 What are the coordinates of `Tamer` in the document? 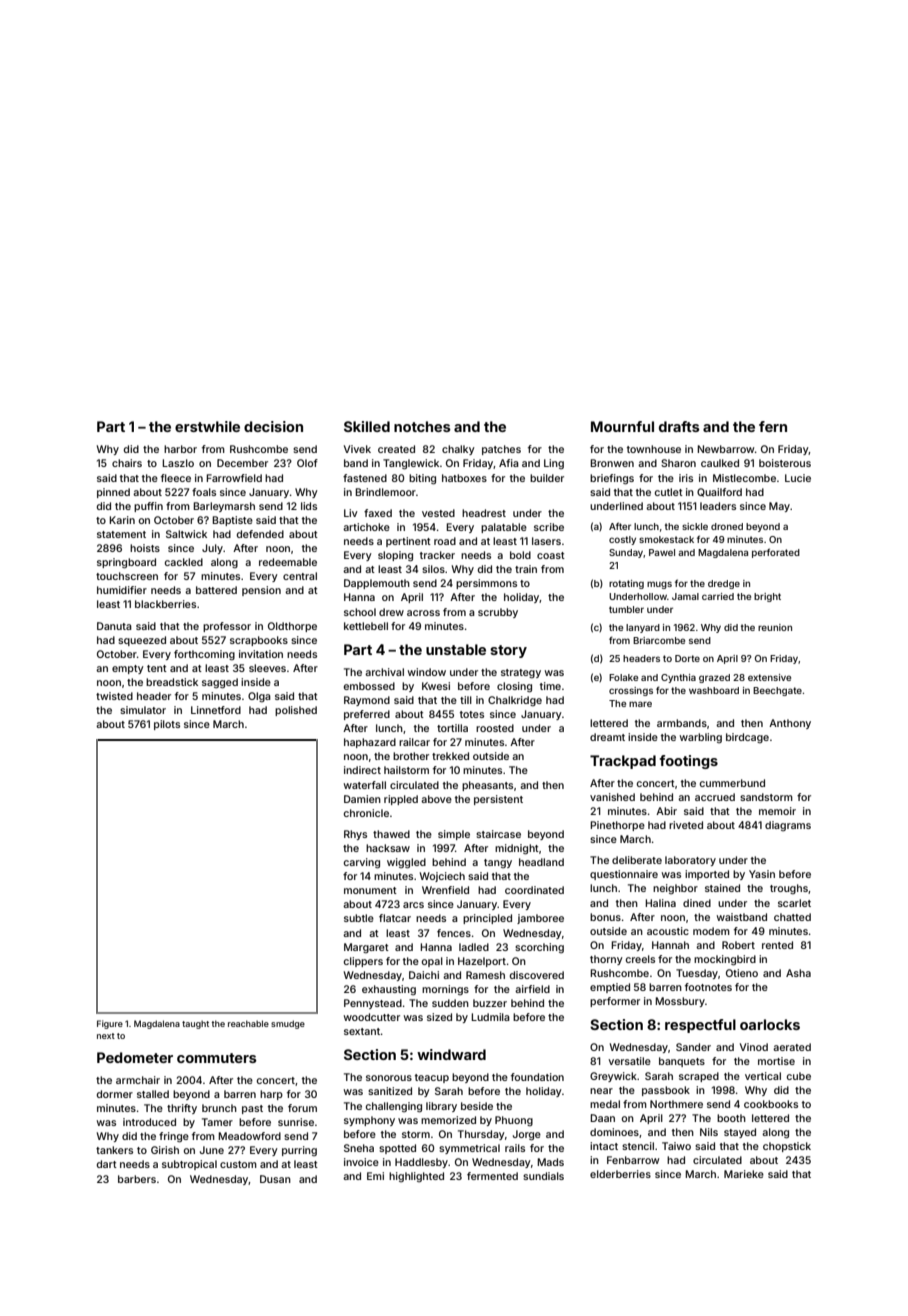 It's located at (217, 1122).
